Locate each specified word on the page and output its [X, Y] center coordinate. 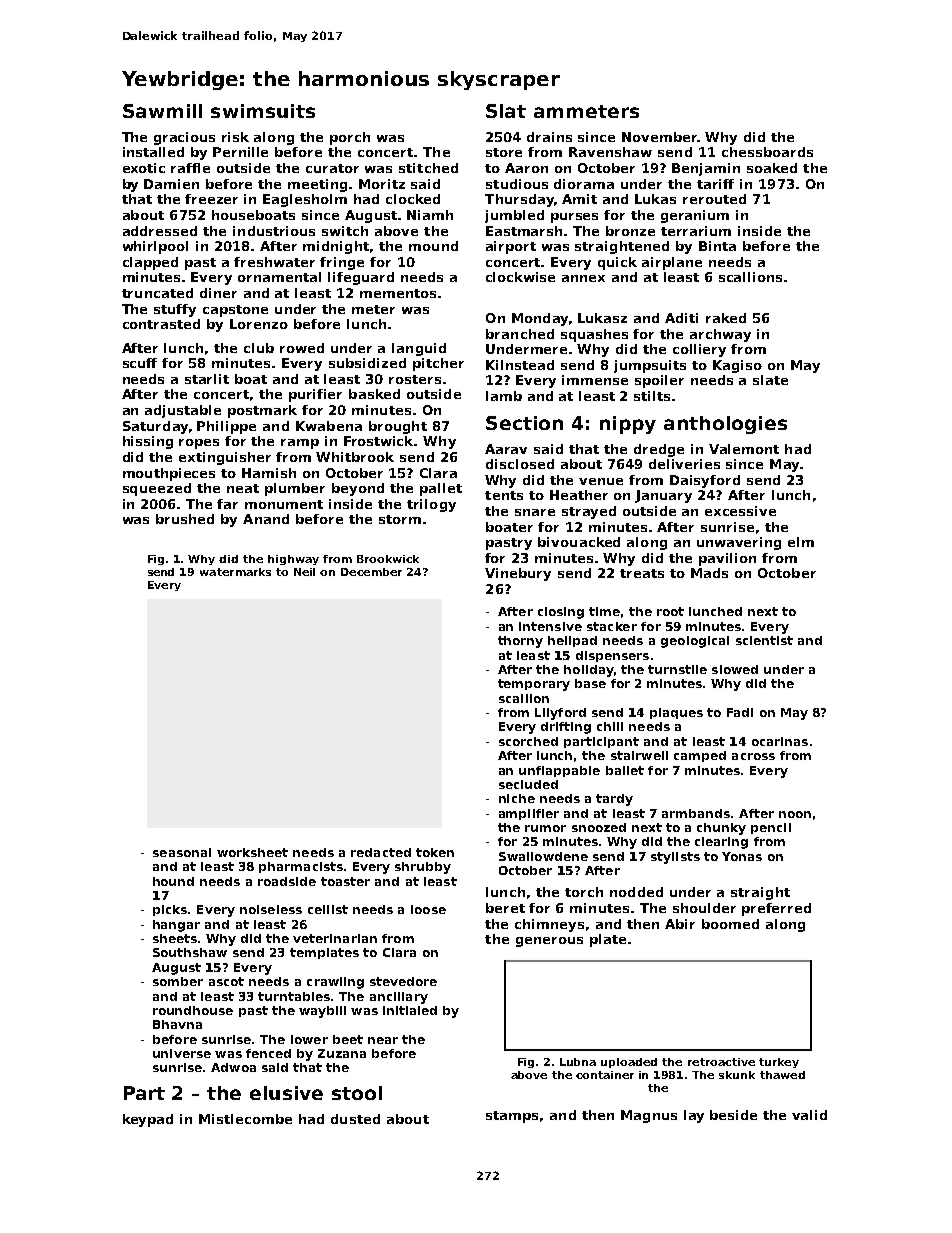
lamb [504, 396]
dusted [355, 1119]
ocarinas [780, 741]
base [590, 683]
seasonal [182, 852]
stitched [428, 168]
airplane [672, 263]
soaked [772, 168]
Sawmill [162, 111]
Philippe [226, 427]
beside [733, 1115]
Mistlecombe [245, 1119]
